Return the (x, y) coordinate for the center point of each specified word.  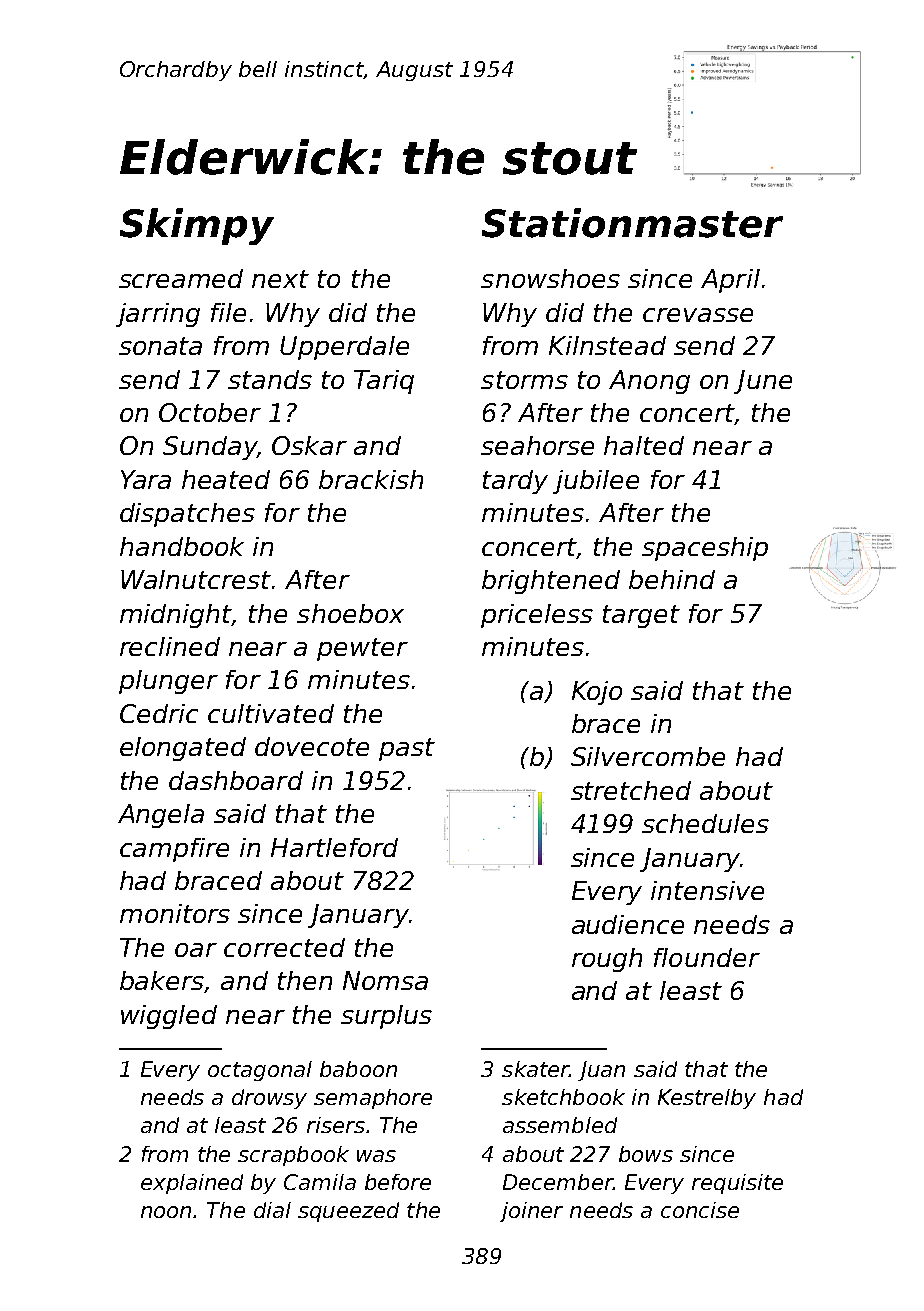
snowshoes (550, 278)
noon (166, 1212)
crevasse (698, 315)
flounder (707, 957)
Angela (161, 816)
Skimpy (197, 226)
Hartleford (334, 847)
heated (226, 479)
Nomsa (385, 980)
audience (628, 924)
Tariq (384, 382)
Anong (649, 382)
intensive (707, 890)
